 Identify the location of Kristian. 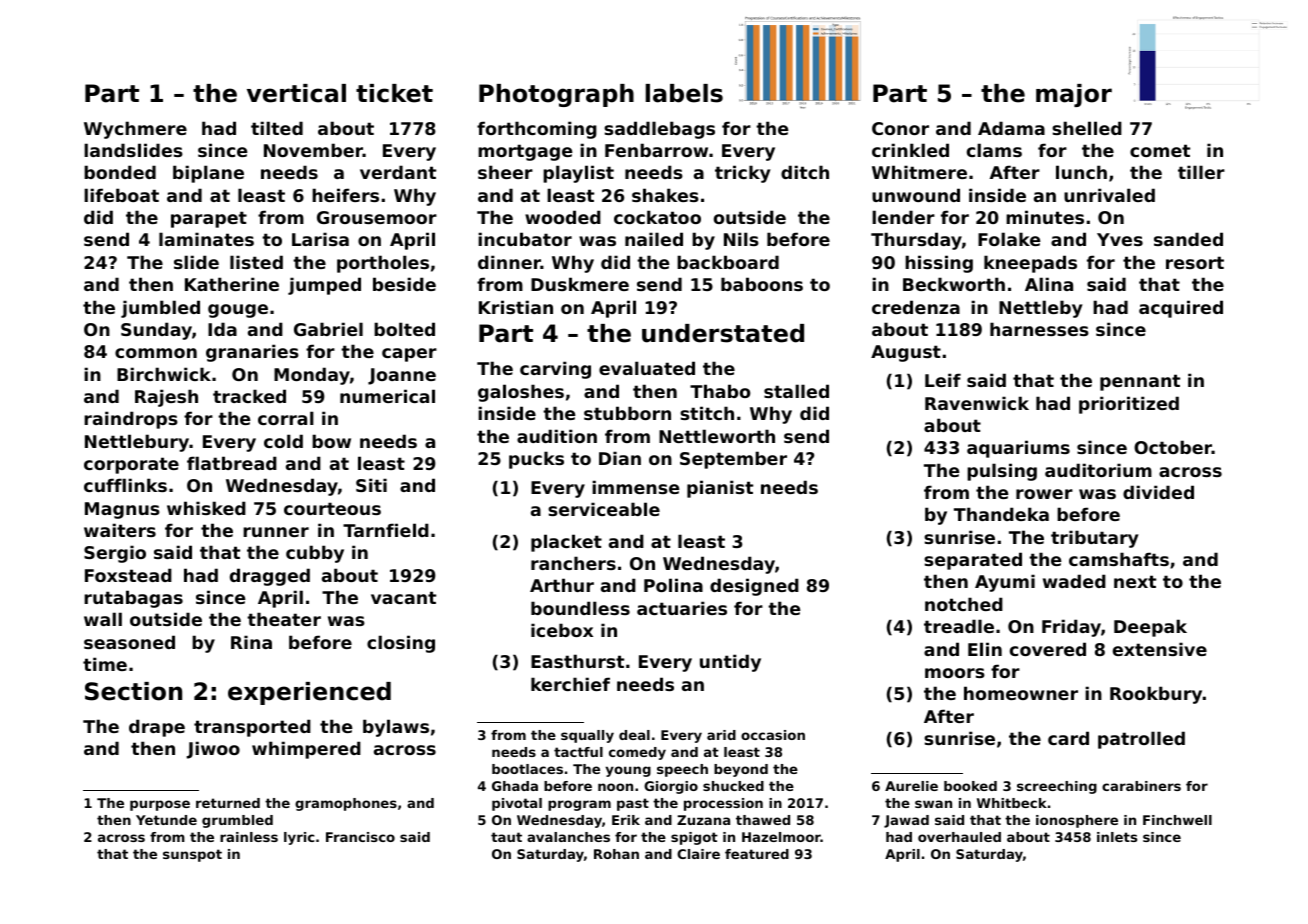
(516, 307).
